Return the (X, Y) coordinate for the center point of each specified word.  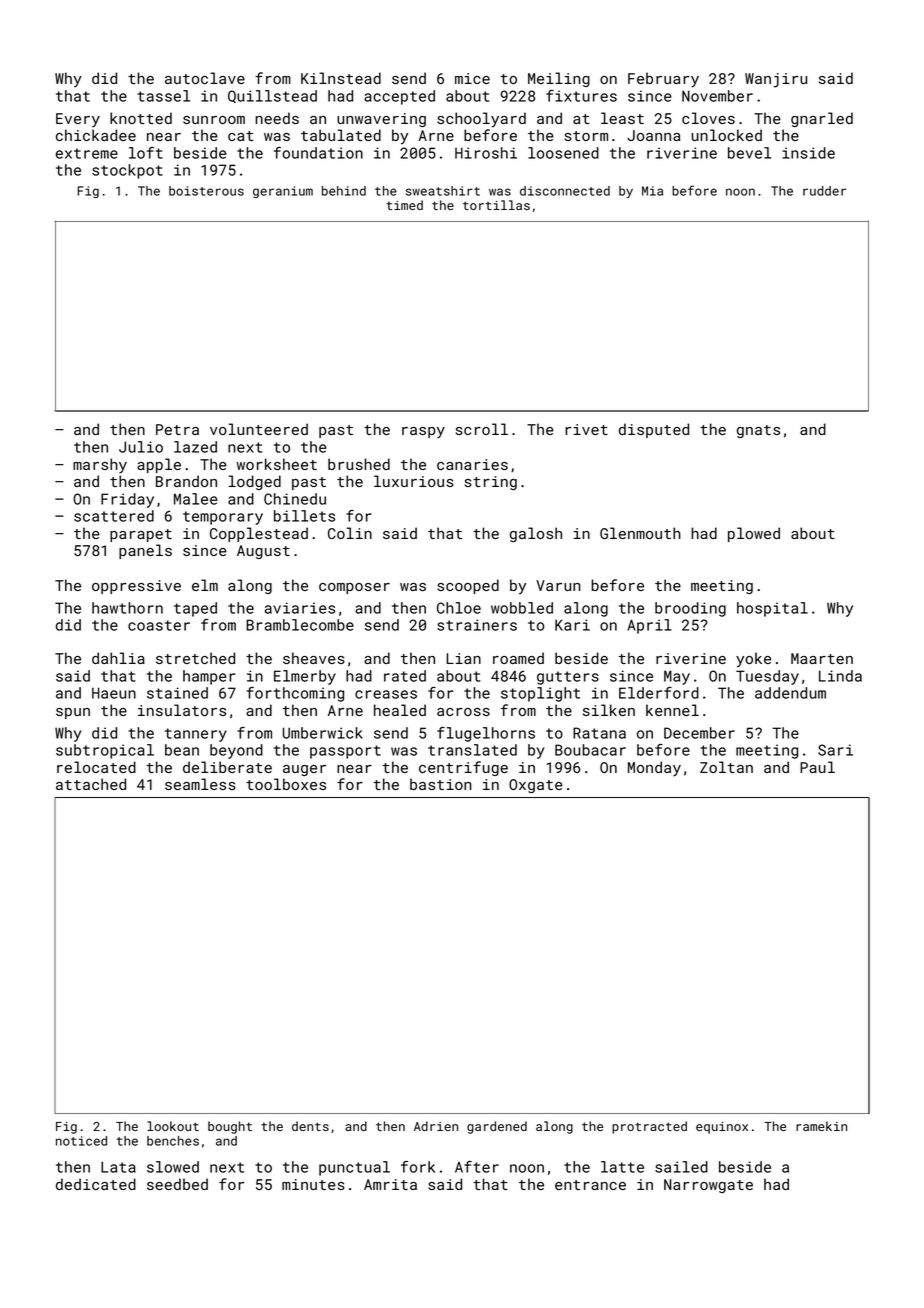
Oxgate (536, 786)
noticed (81, 1141)
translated (472, 750)
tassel (163, 96)
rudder (824, 191)
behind (344, 191)
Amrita (390, 1184)
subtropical (105, 751)
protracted (649, 1127)
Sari (835, 750)
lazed (195, 447)
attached (91, 784)
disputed (654, 430)
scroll (482, 429)
